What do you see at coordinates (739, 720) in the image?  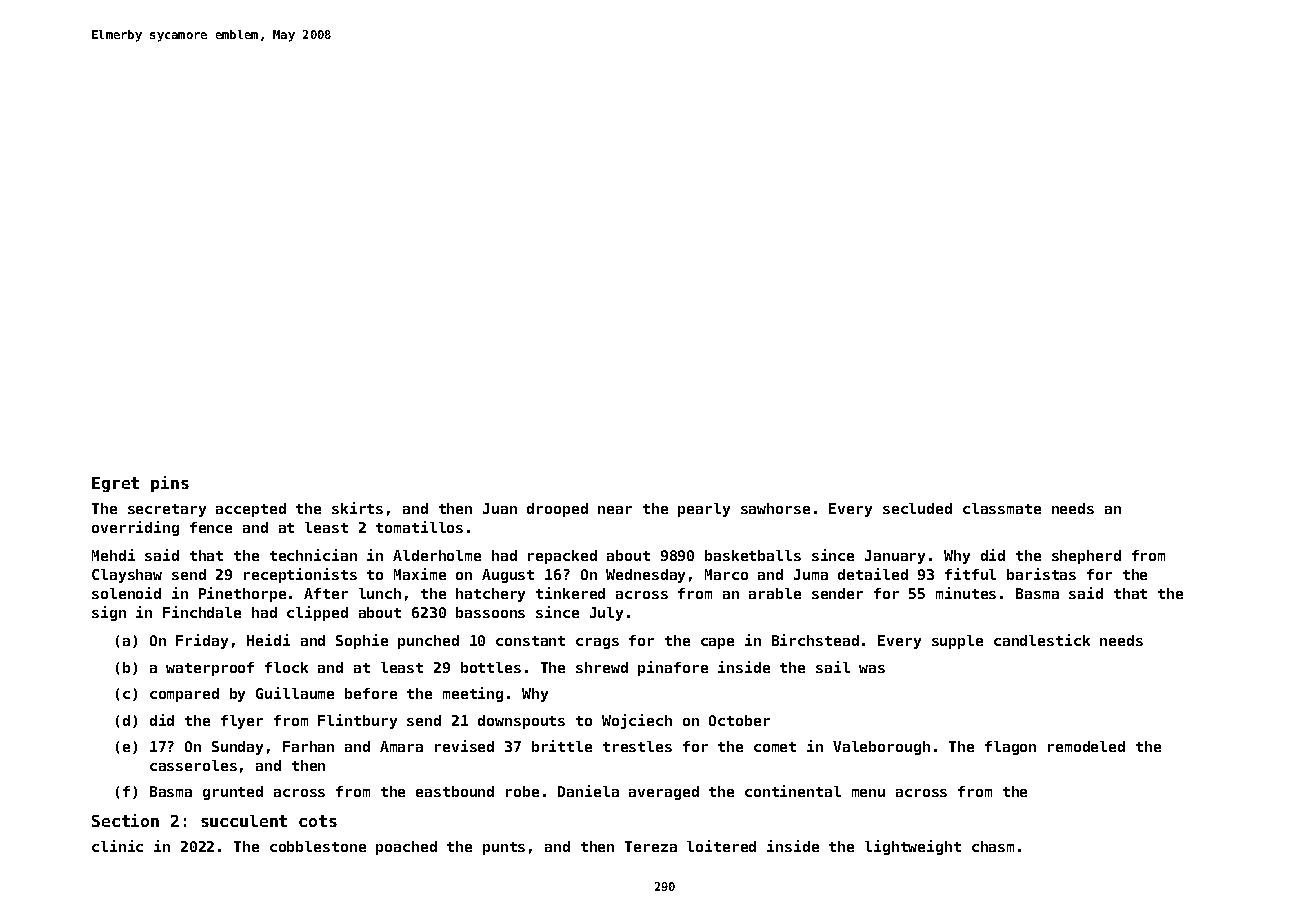 I see `October` at bounding box center [739, 720].
